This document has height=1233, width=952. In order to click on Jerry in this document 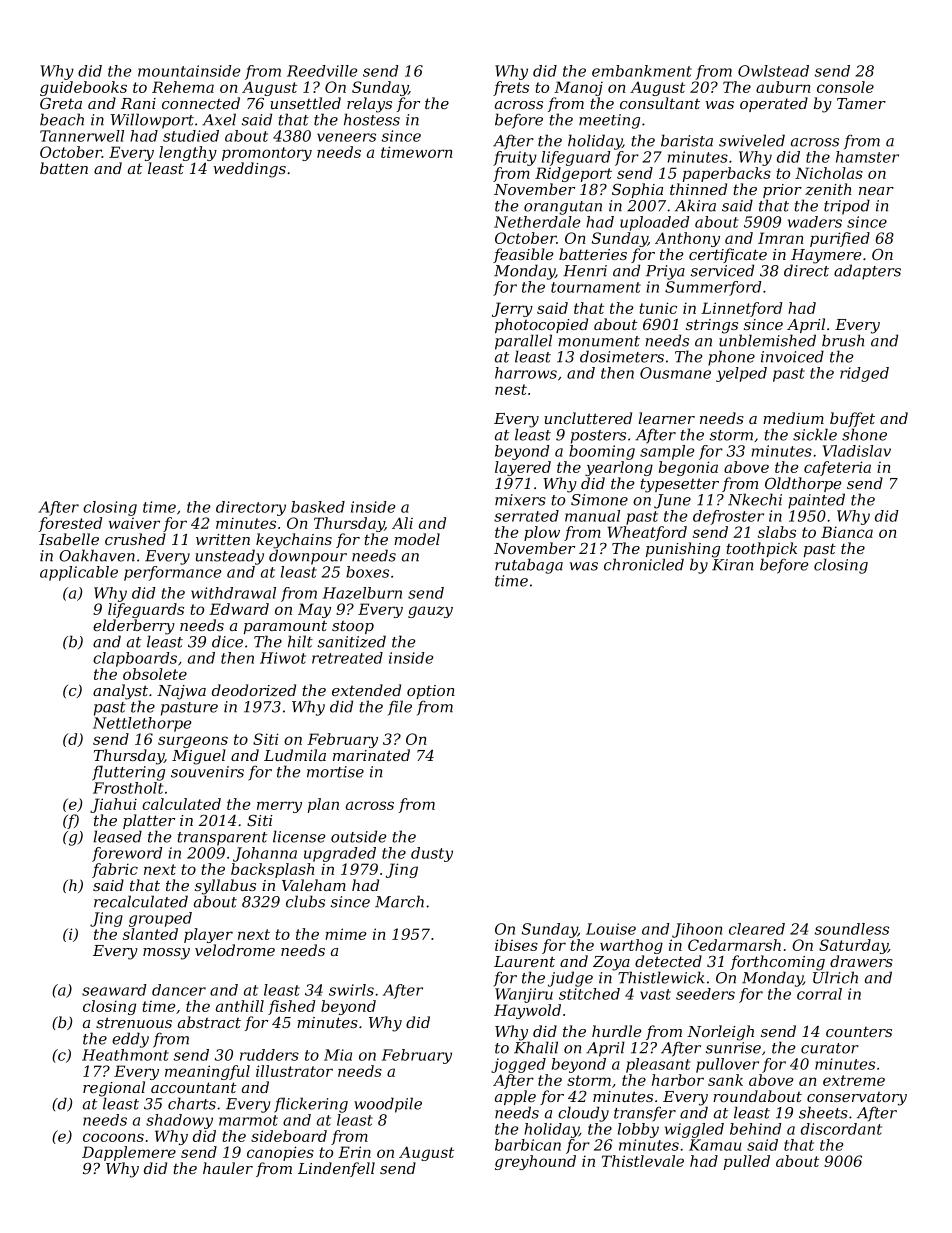, I will do `click(512, 309)`.
